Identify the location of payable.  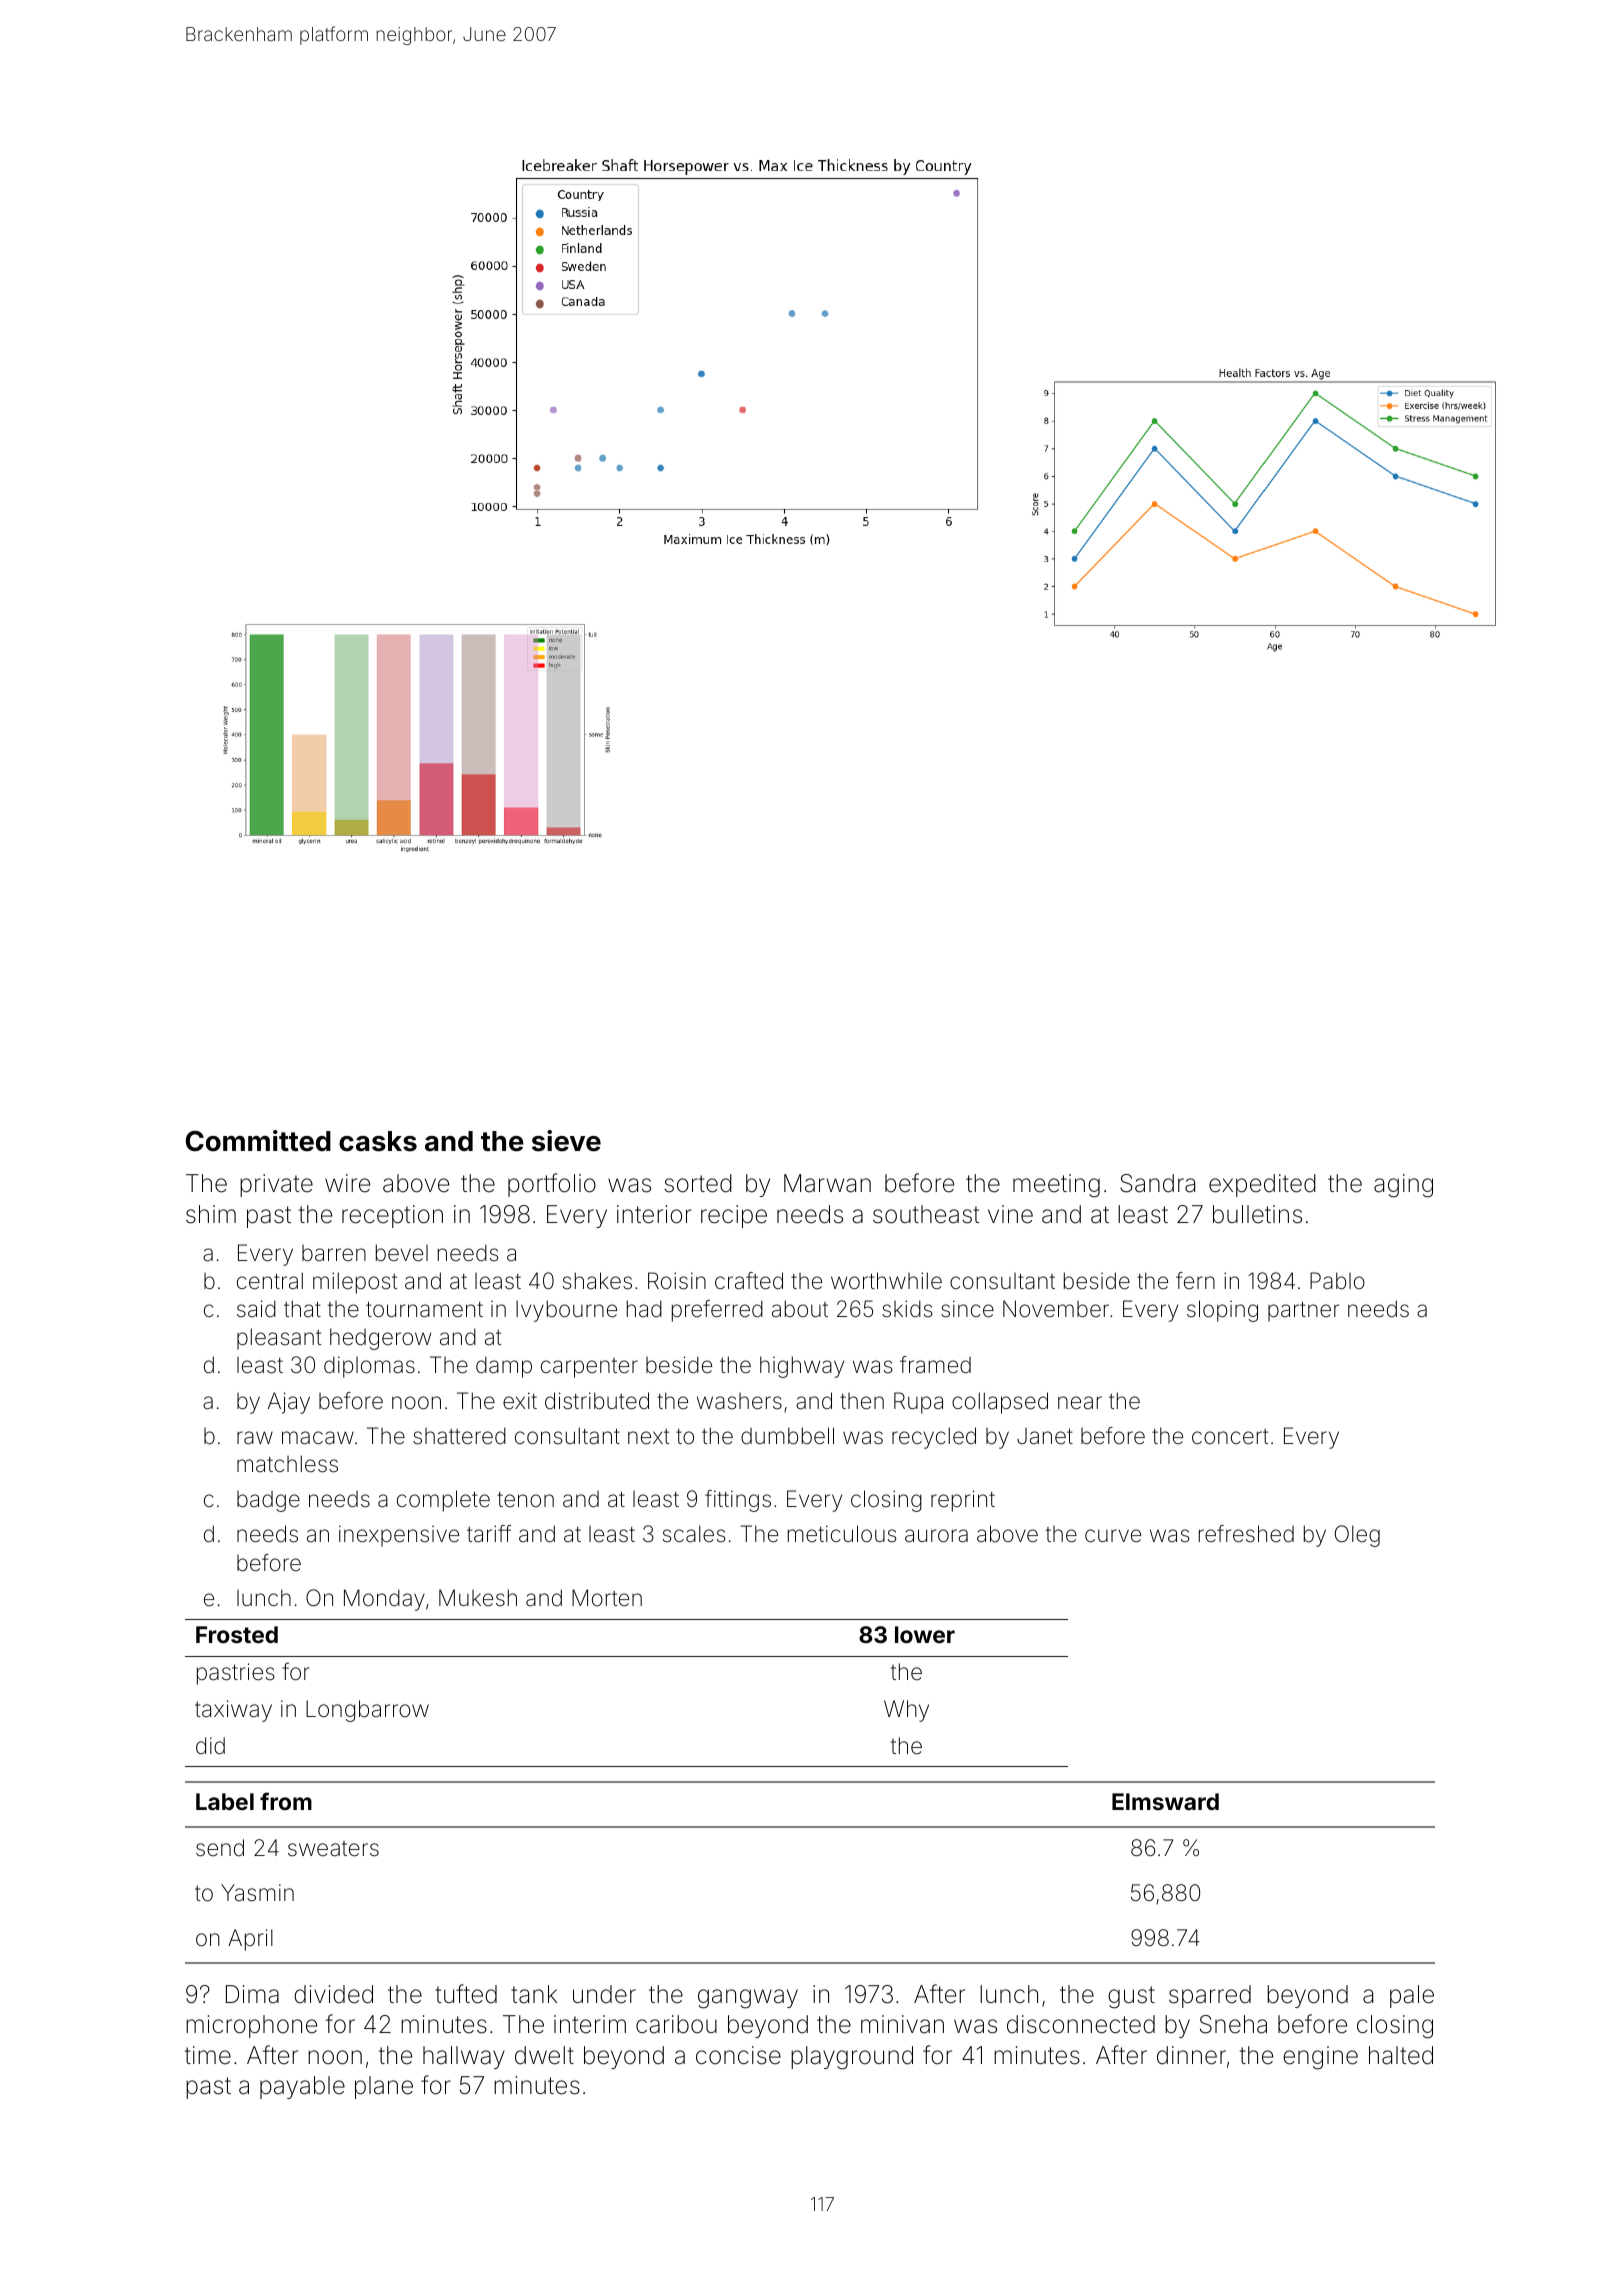
(302, 2087).
